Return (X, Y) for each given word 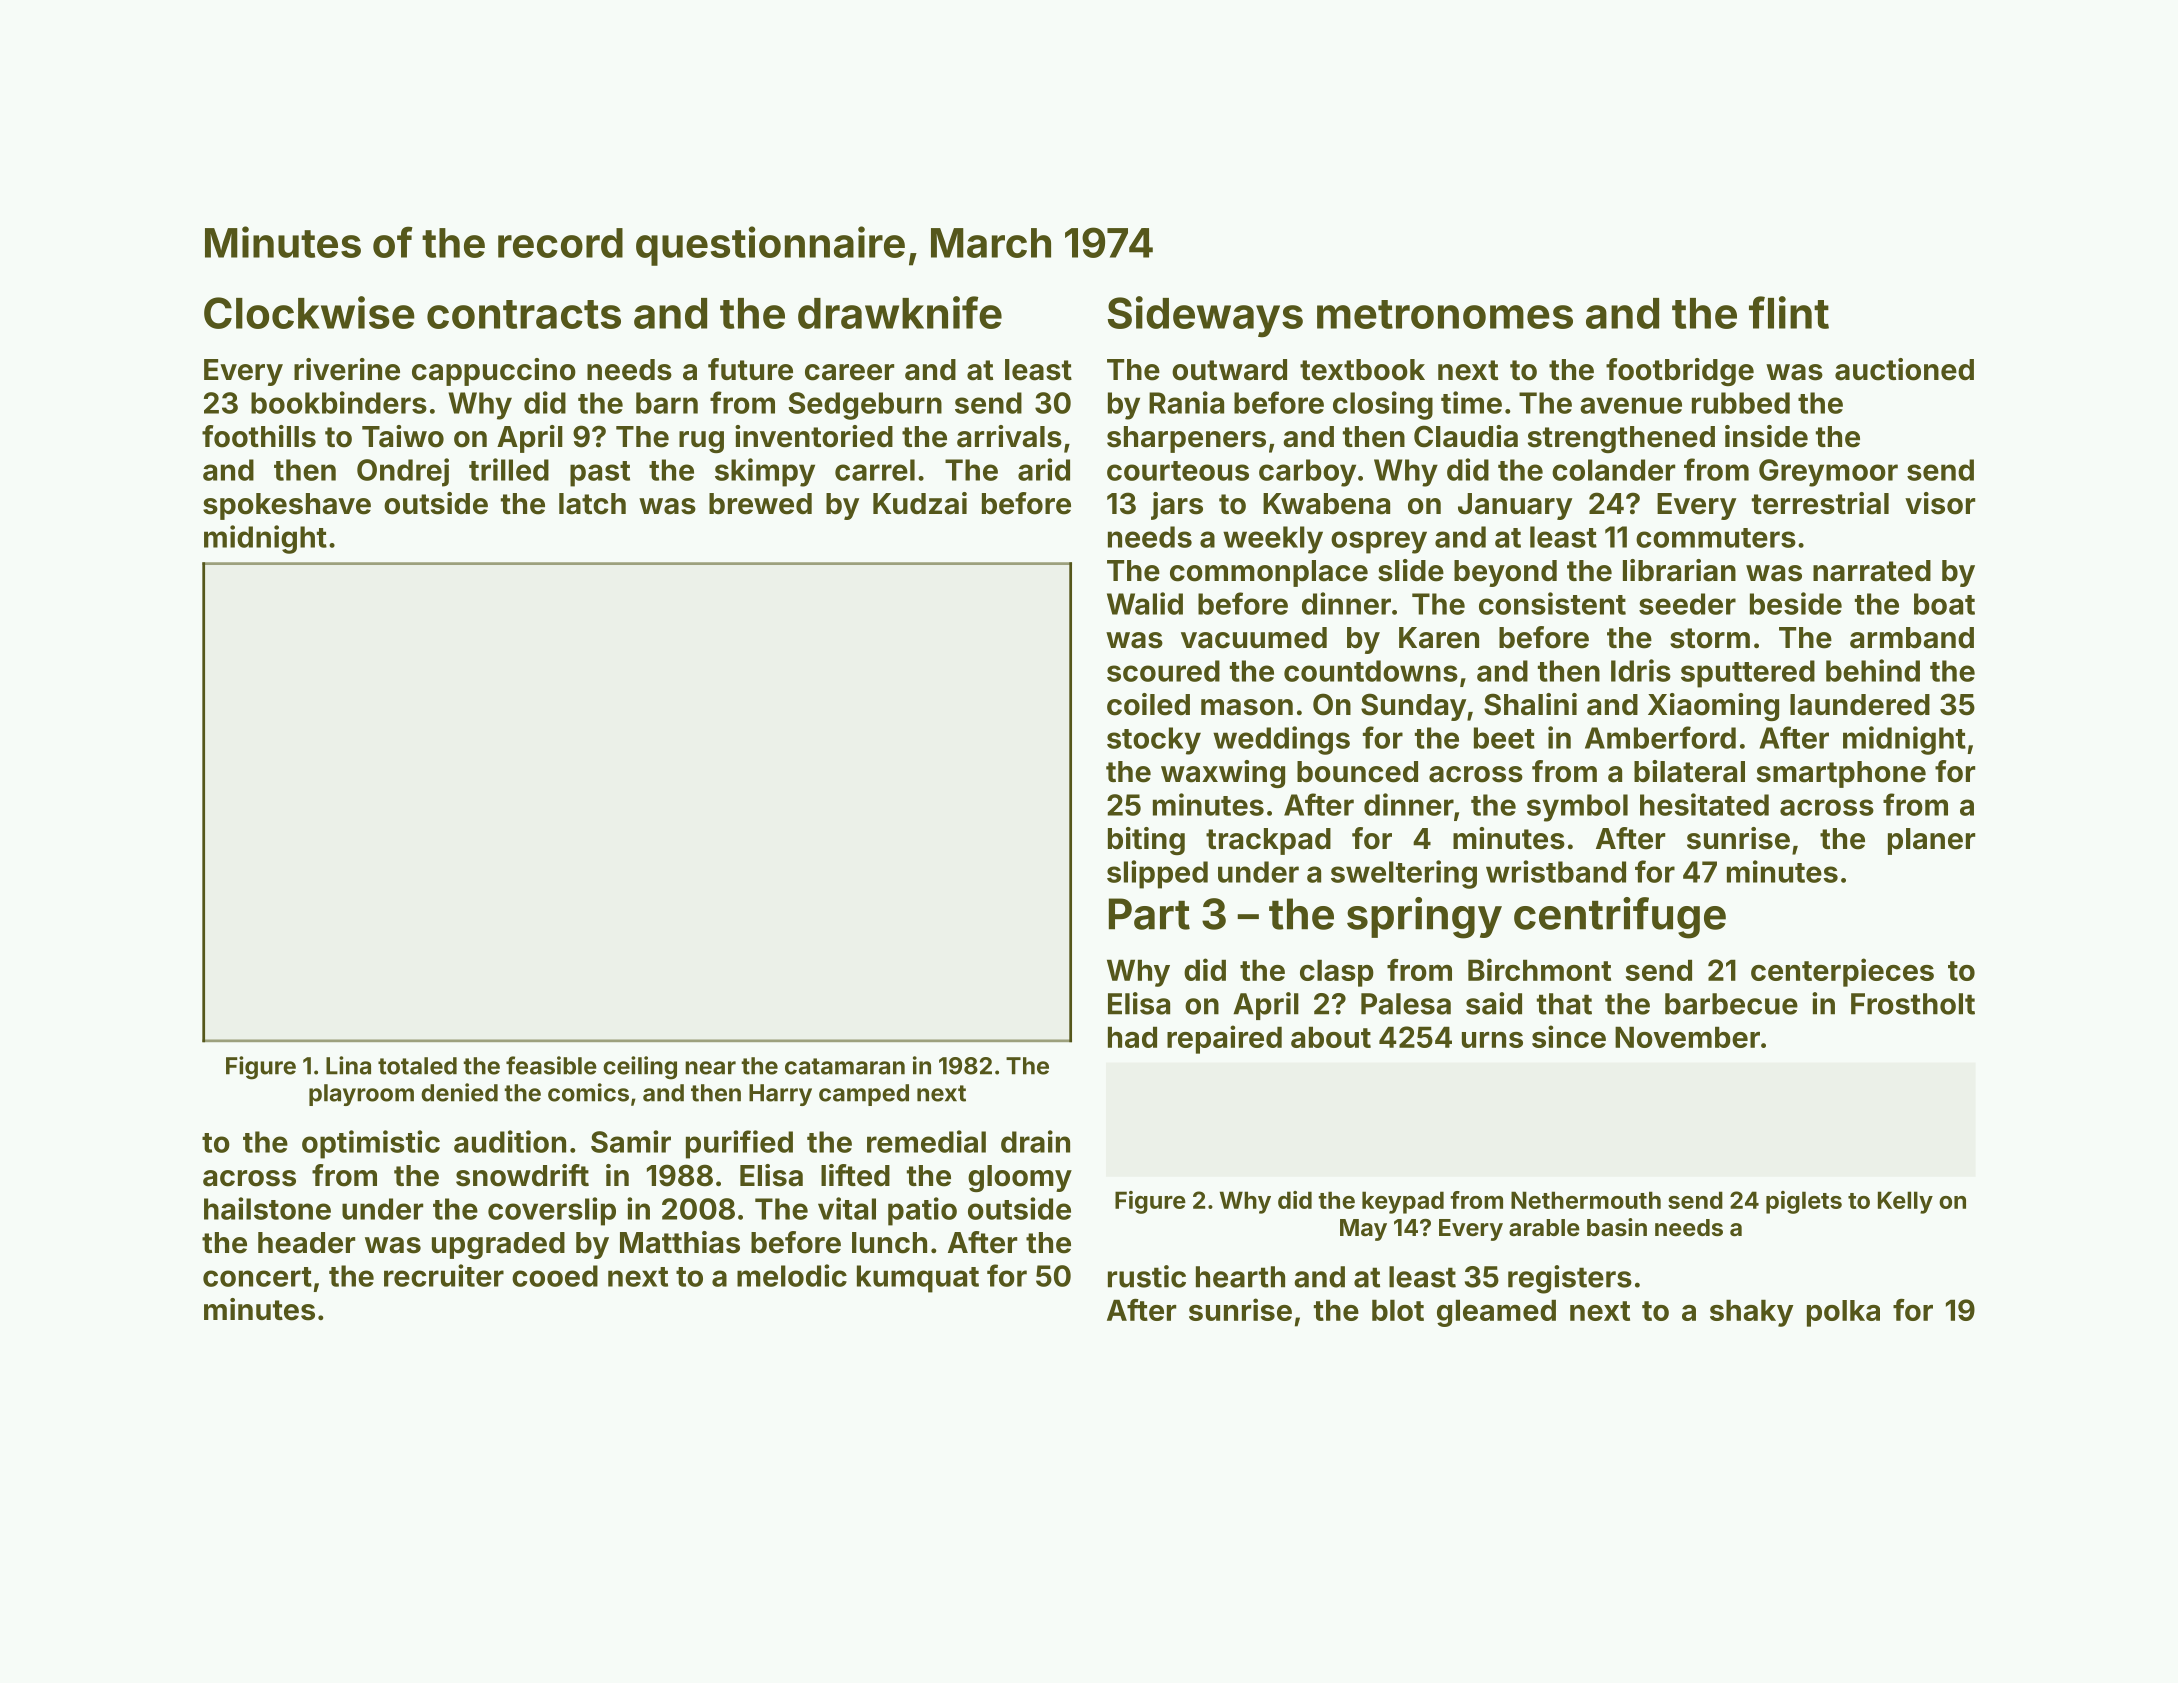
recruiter (444, 1275)
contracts (524, 314)
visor (1940, 503)
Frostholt (1913, 1004)
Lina (348, 1065)
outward (1229, 370)
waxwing (1223, 774)
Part (1149, 914)
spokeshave (287, 506)
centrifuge (1620, 918)
